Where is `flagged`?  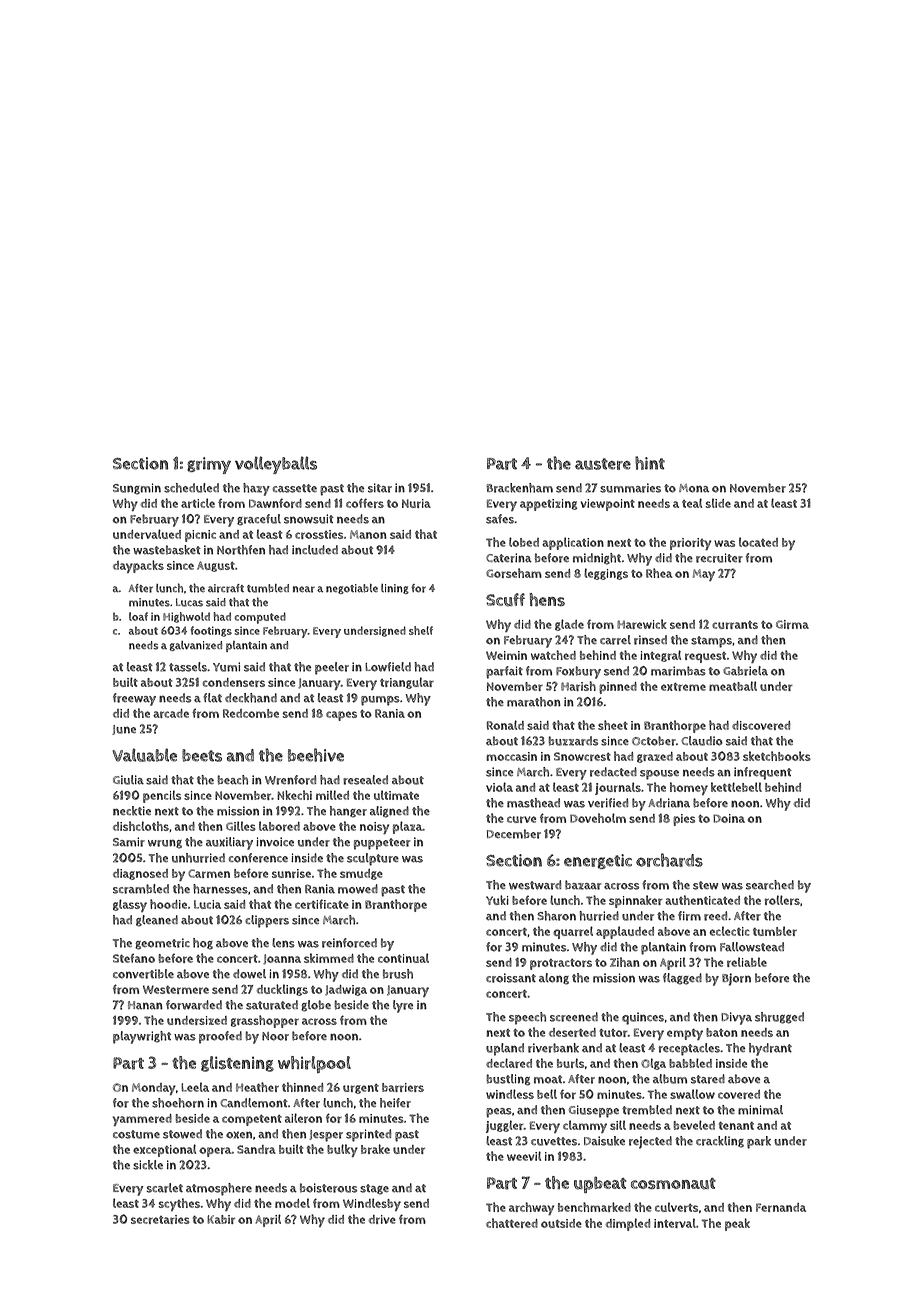 flagged is located at coordinates (682, 979).
